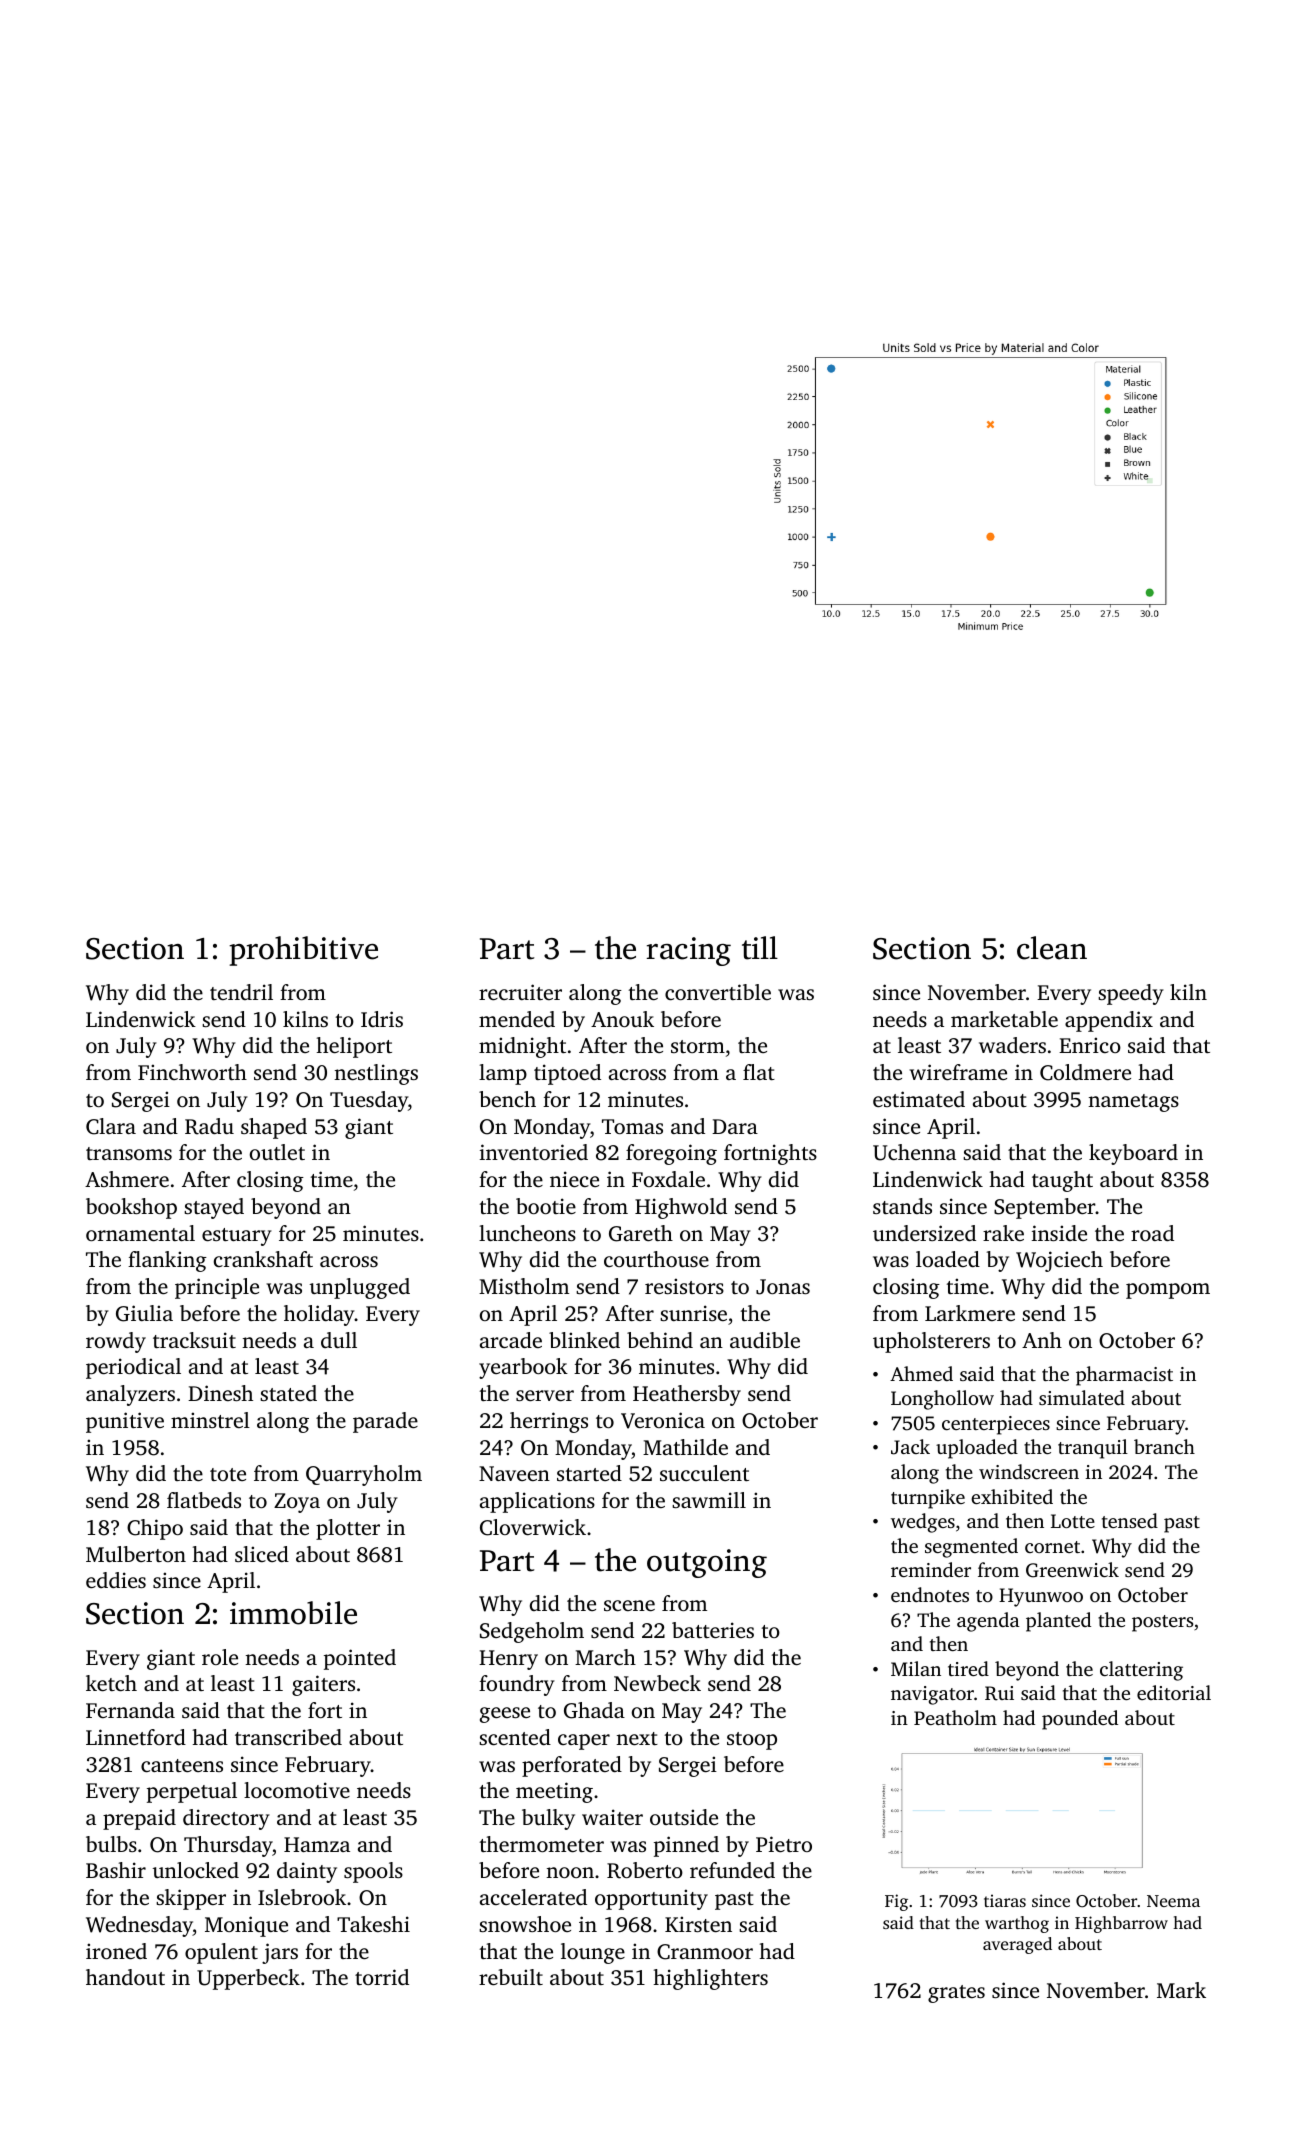  What do you see at coordinates (1059, 1261) in the document?
I see `Wojciech` at bounding box center [1059, 1261].
